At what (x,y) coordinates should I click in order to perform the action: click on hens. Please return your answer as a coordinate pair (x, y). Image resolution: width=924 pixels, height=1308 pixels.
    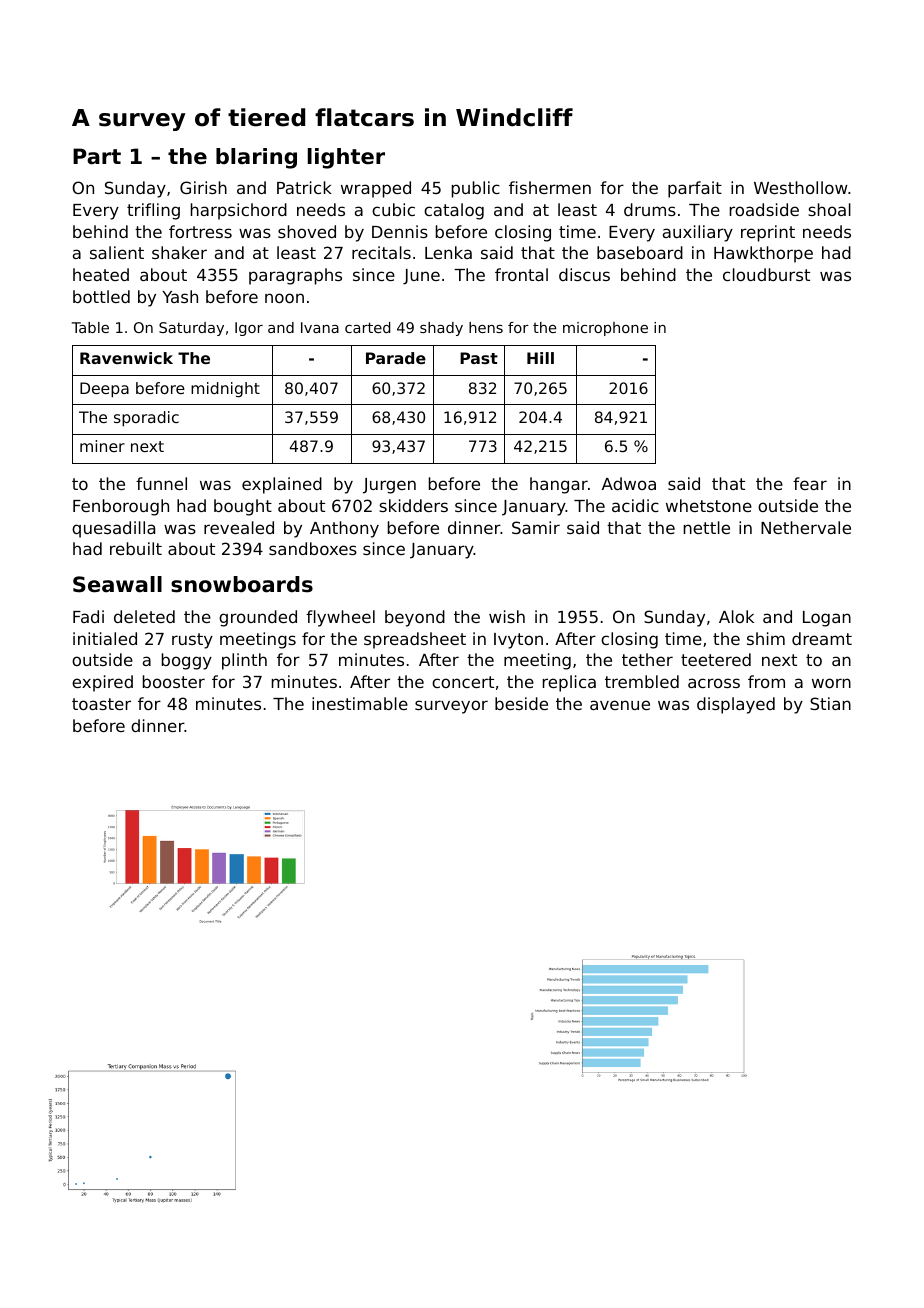
    Looking at the image, I should click on (486, 327).
